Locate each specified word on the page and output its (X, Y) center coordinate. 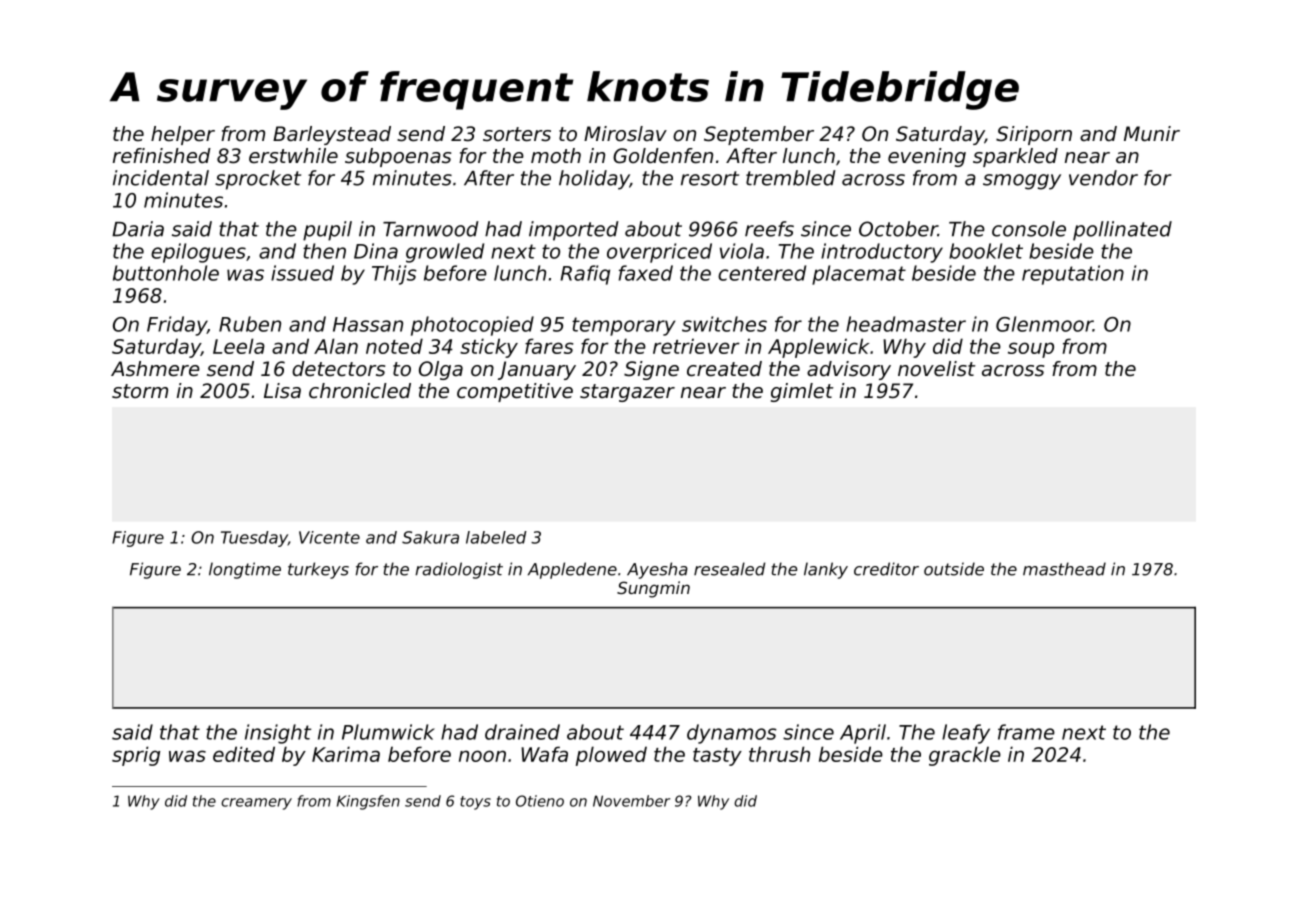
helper (183, 135)
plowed (611, 756)
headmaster (906, 324)
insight (278, 734)
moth (556, 156)
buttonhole (166, 273)
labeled (496, 537)
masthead (1064, 569)
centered (762, 273)
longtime (245, 570)
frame (1026, 732)
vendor (1103, 178)
